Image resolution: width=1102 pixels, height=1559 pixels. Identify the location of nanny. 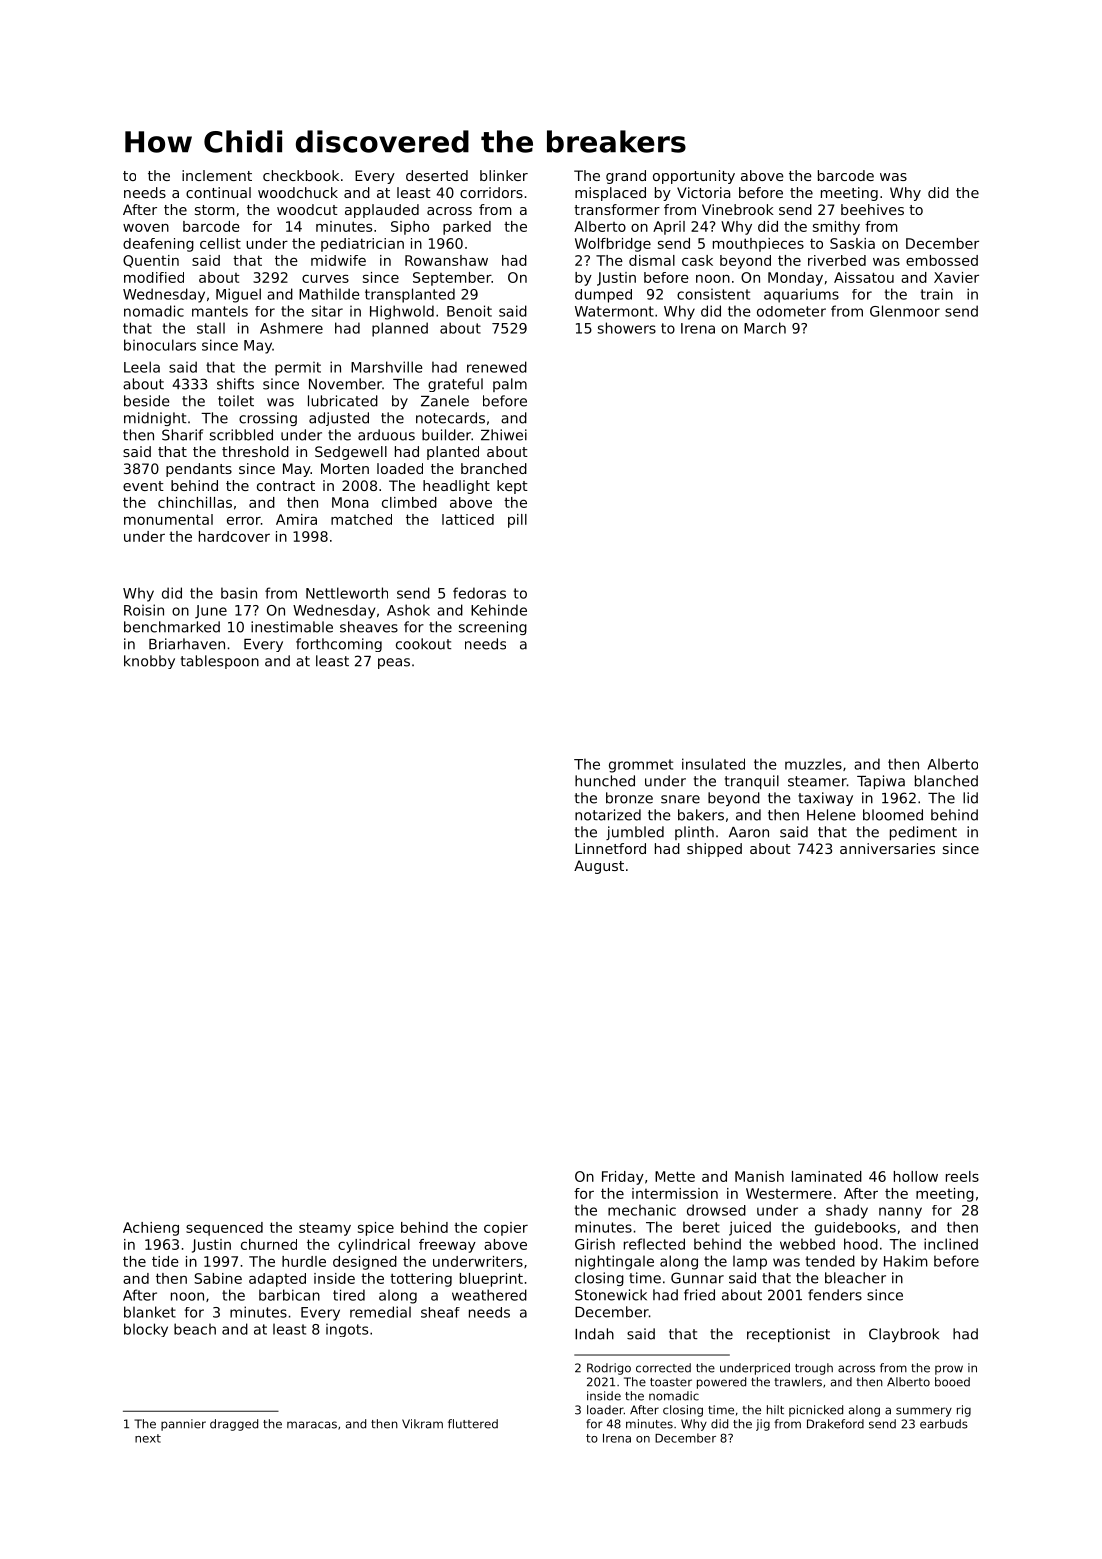
(900, 1213).
